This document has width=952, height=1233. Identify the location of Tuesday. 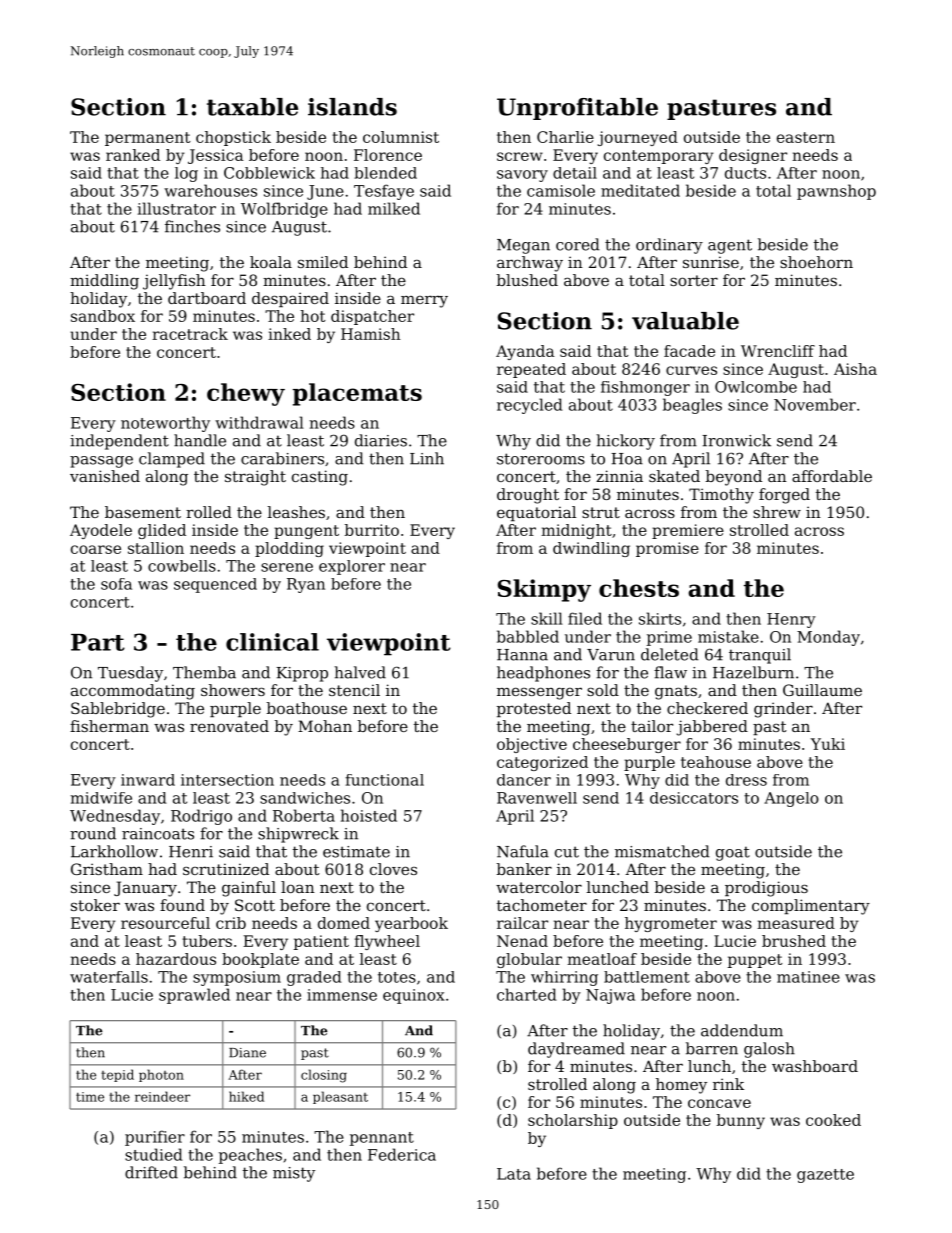
(130, 674).
